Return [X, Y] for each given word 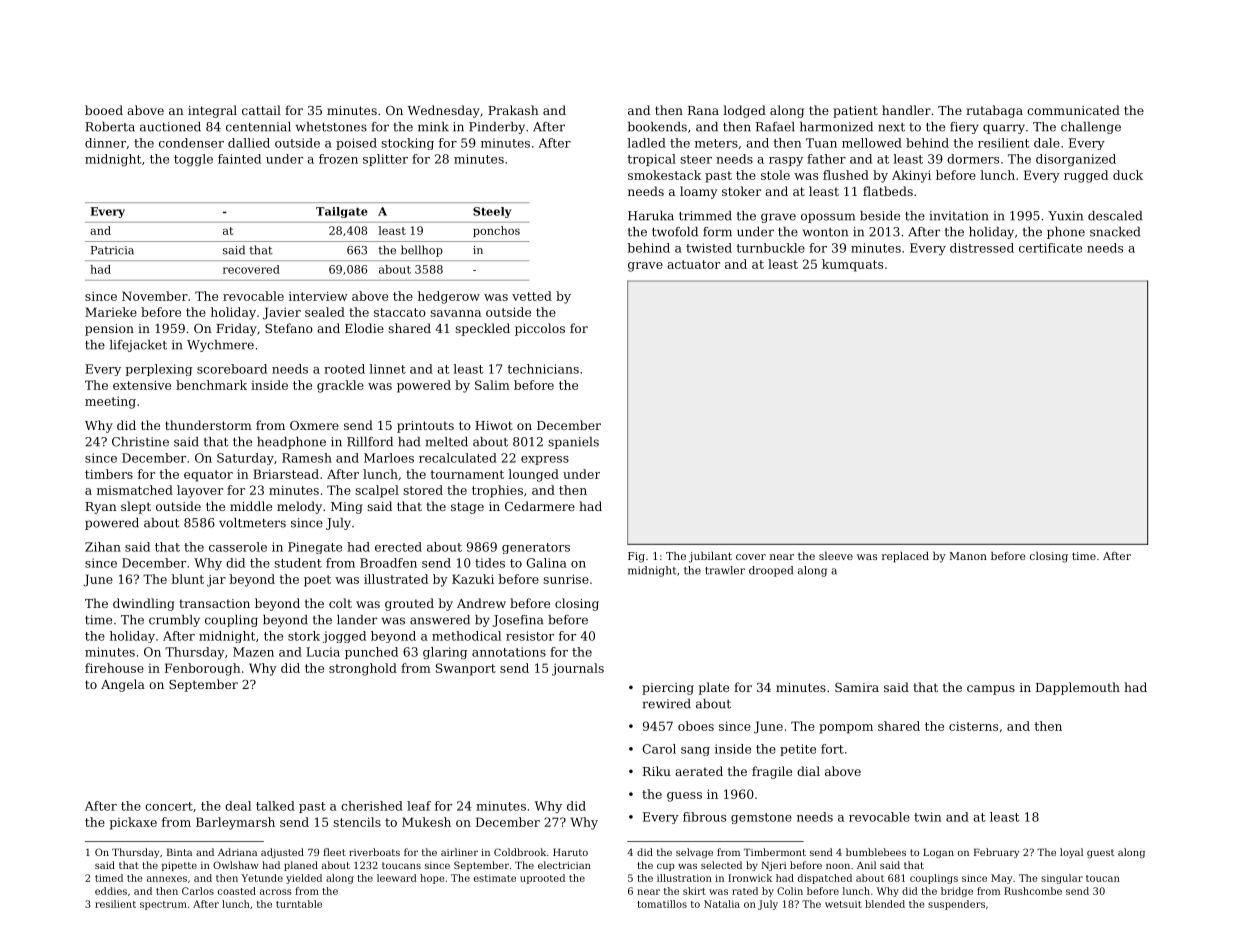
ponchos [496, 231]
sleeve [836, 556]
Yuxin [1065, 216]
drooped [771, 571]
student [298, 563]
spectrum [163, 905]
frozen [338, 159]
